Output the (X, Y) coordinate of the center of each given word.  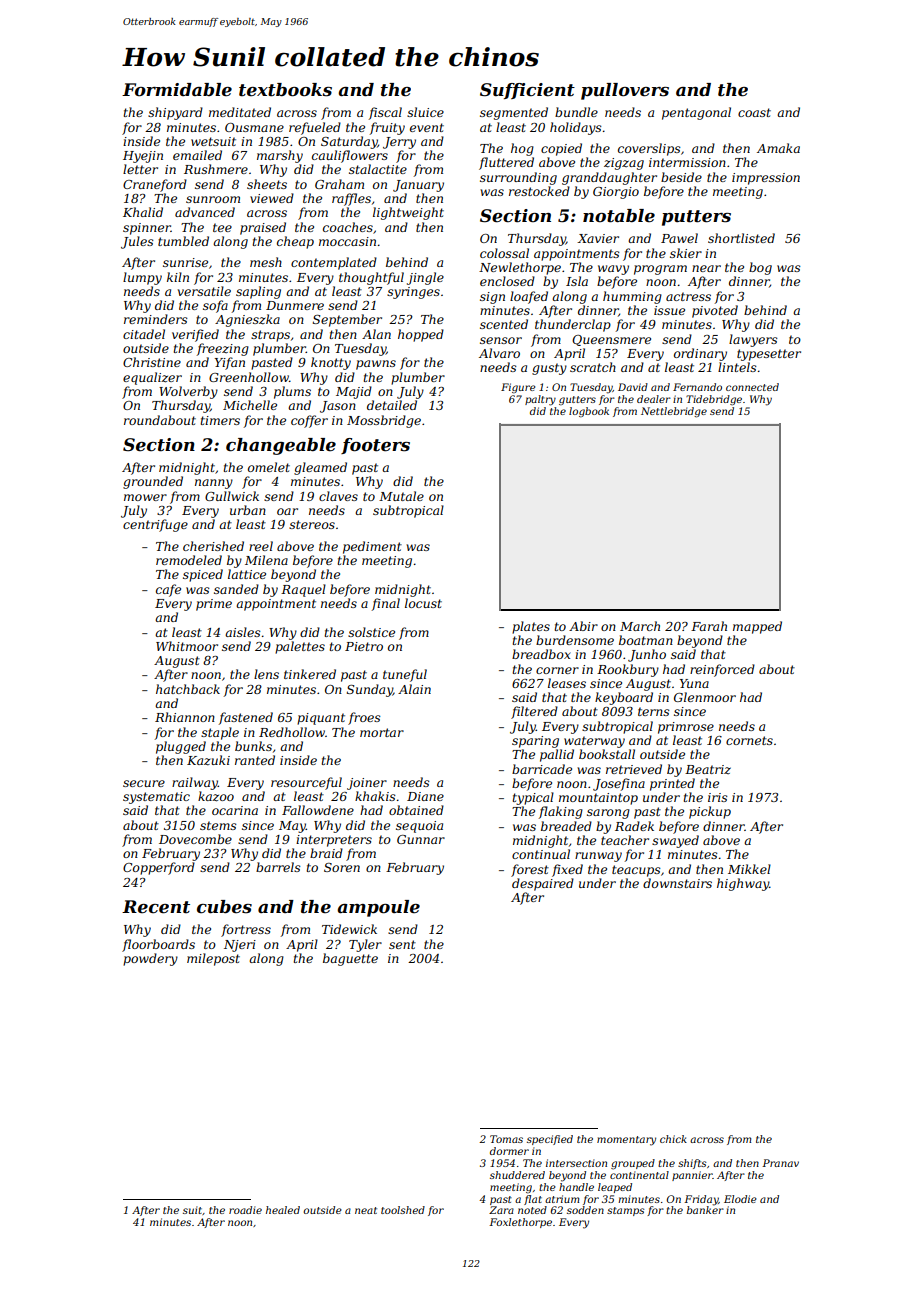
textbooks (285, 90)
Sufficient (527, 91)
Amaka (778, 148)
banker (705, 1210)
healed (283, 1210)
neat (366, 1210)
